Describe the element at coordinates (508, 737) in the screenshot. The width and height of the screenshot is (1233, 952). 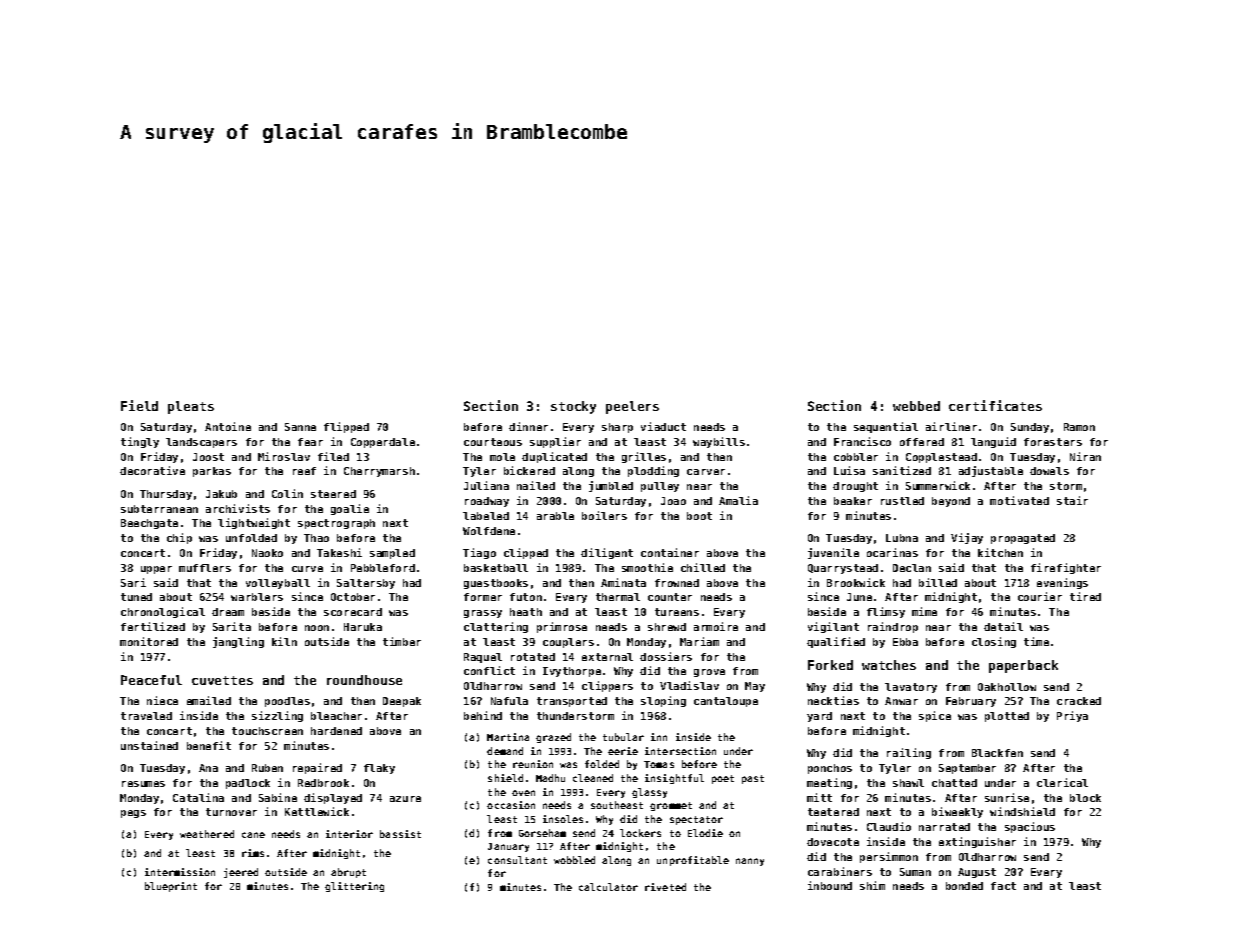
I see `Martina` at that location.
